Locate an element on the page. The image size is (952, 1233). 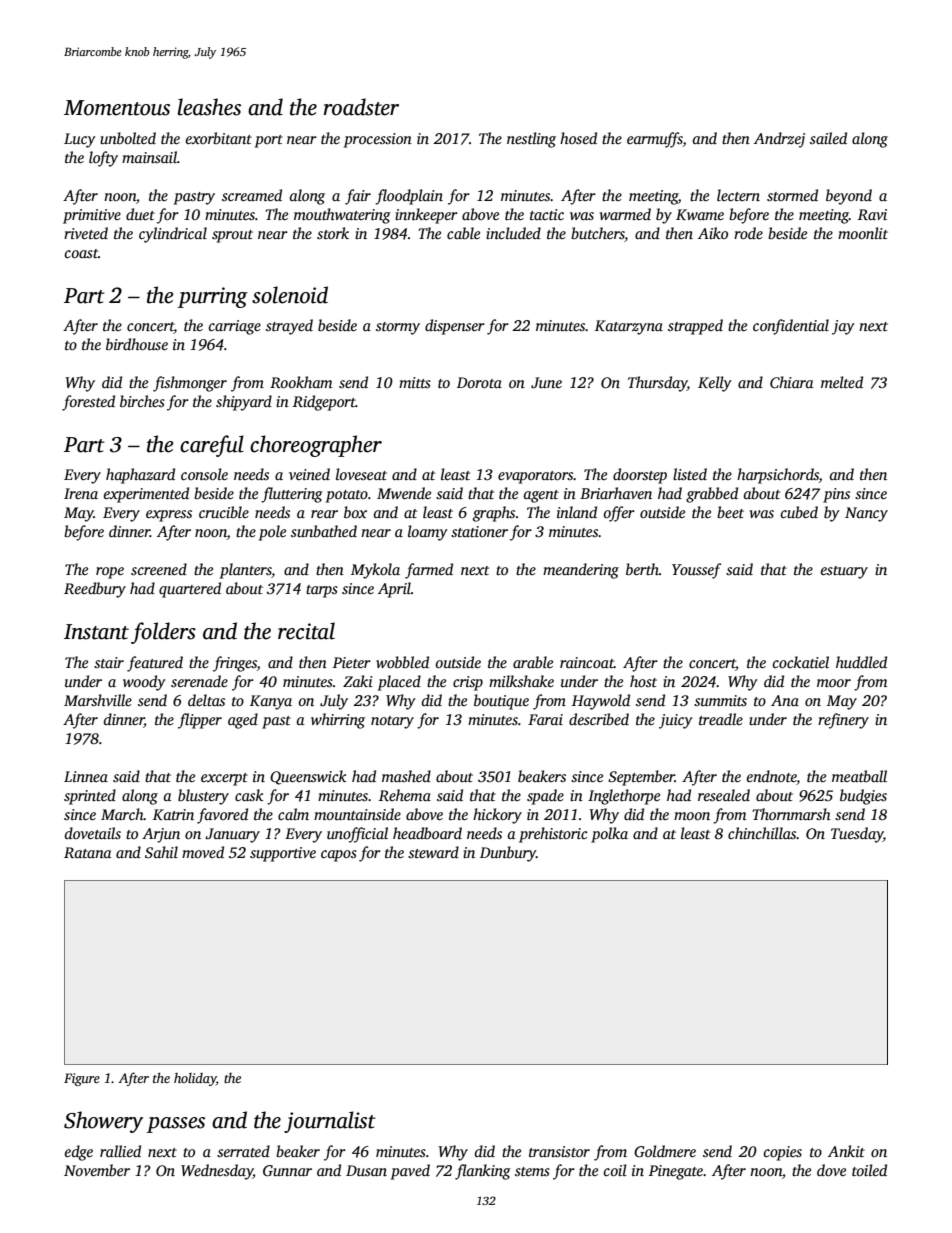
Goldmere is located at coordinates (665, 1151).
